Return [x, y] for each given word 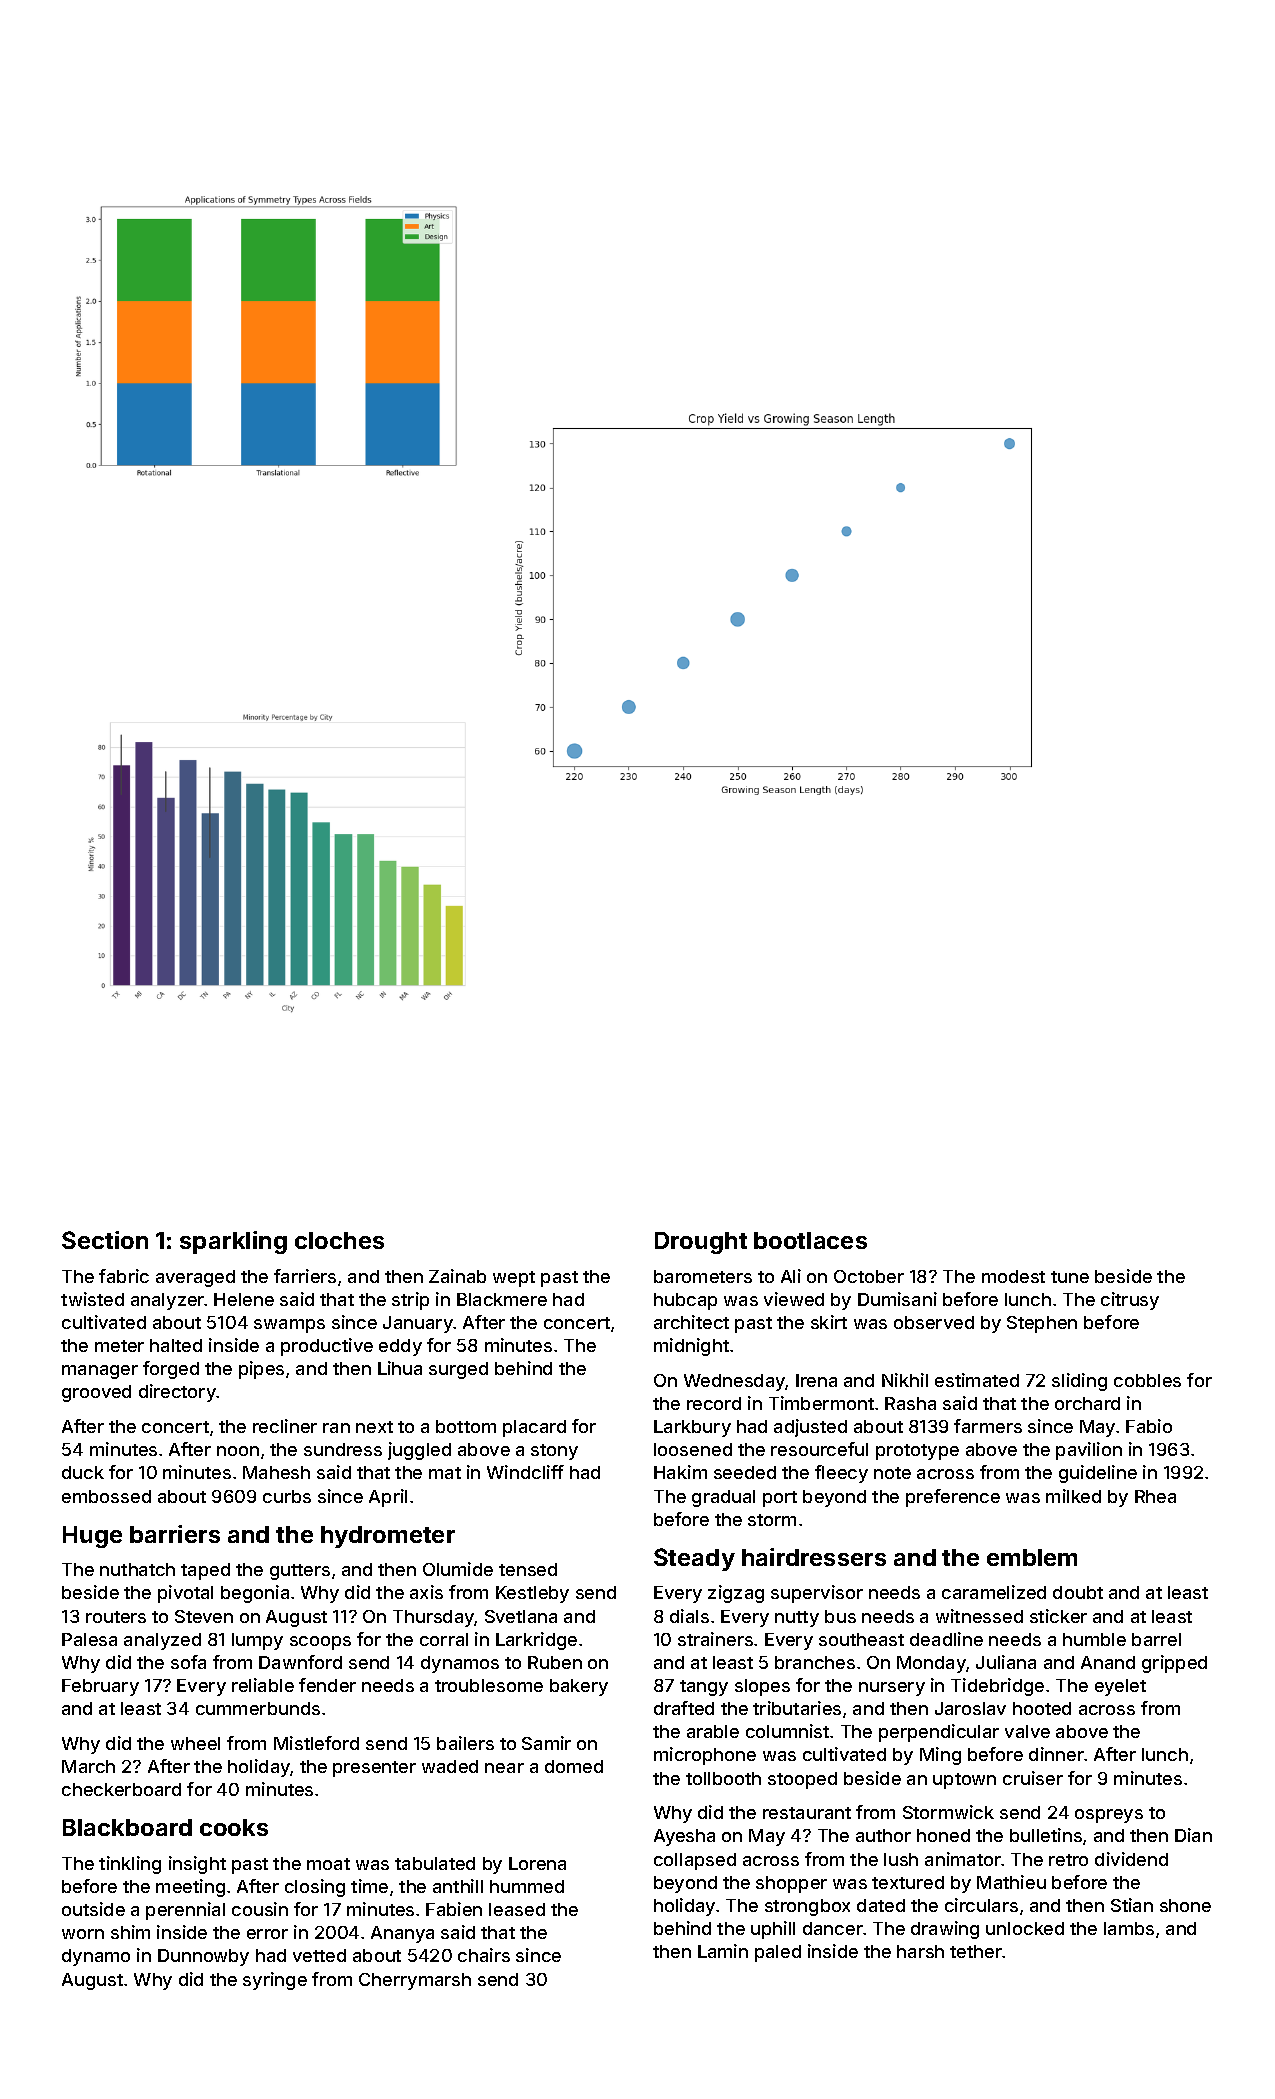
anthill [458, 1886]
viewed [794, 1299]
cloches [339, 1240]
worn [83, 1934]
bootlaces [810, 1240]
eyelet [1120, 1687]
